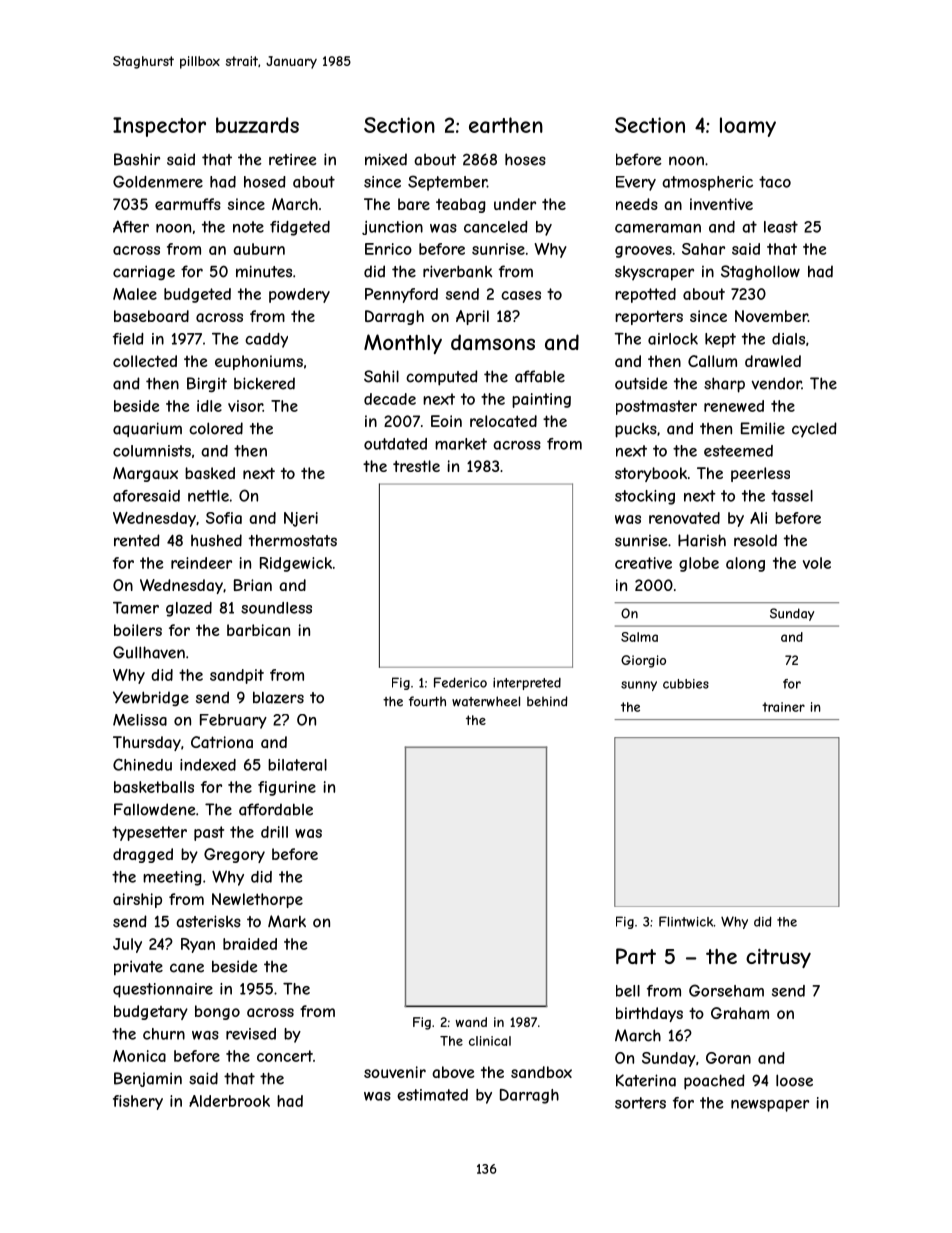  Describe the element at coordinates (257, 125) in the image. I see `buzzards` at that location.
